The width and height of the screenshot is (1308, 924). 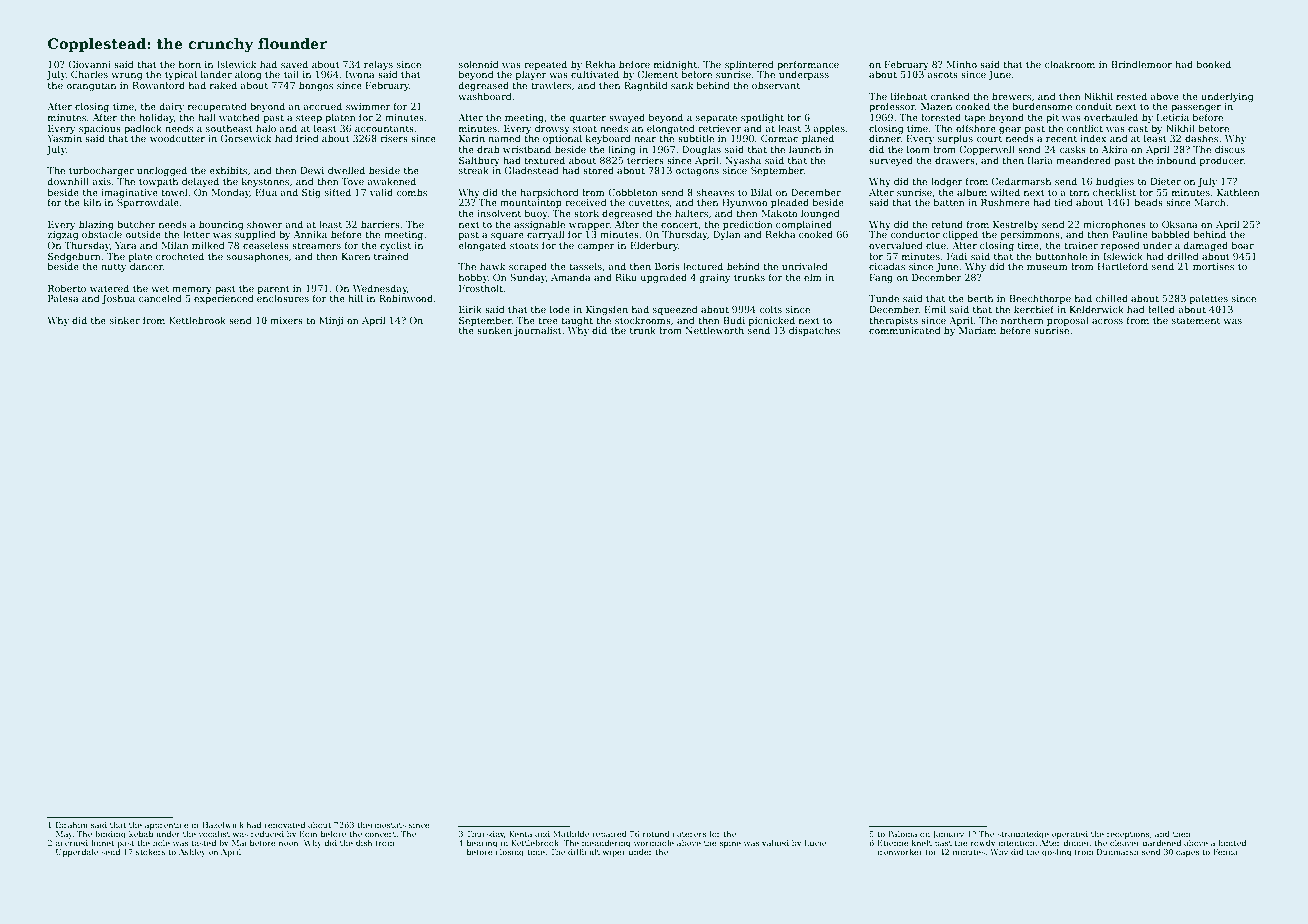 What do you see at coordinates (100, 129) in the screenshot?
I see `spacious` at bounding box center [100, 129].
